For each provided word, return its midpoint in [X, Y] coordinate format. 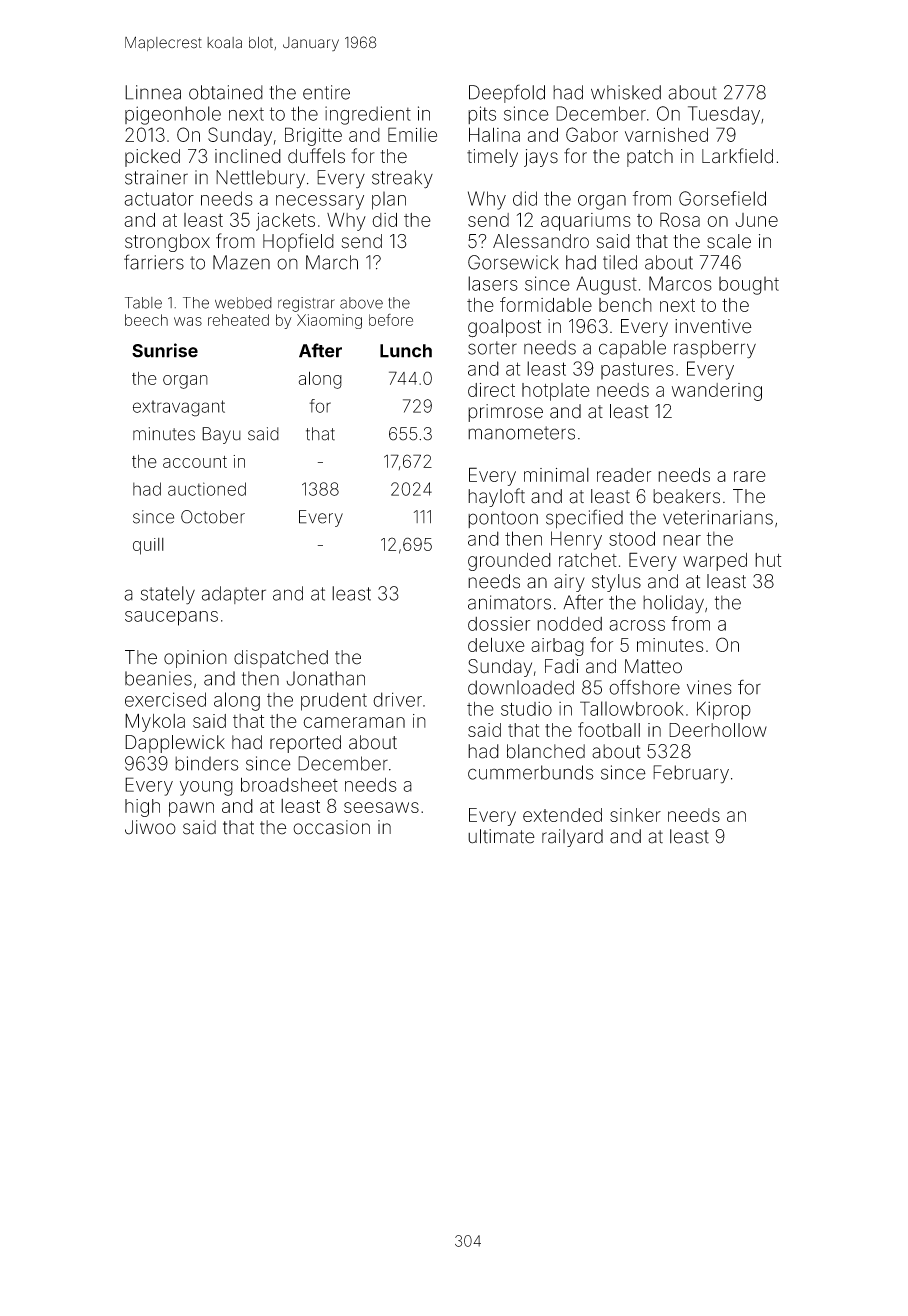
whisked [626, 92]
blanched [546, 751]
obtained [226, 92]
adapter [234, 595]
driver [397, 699]
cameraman [354, 722]
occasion [331, 827]
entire [326, 92]
